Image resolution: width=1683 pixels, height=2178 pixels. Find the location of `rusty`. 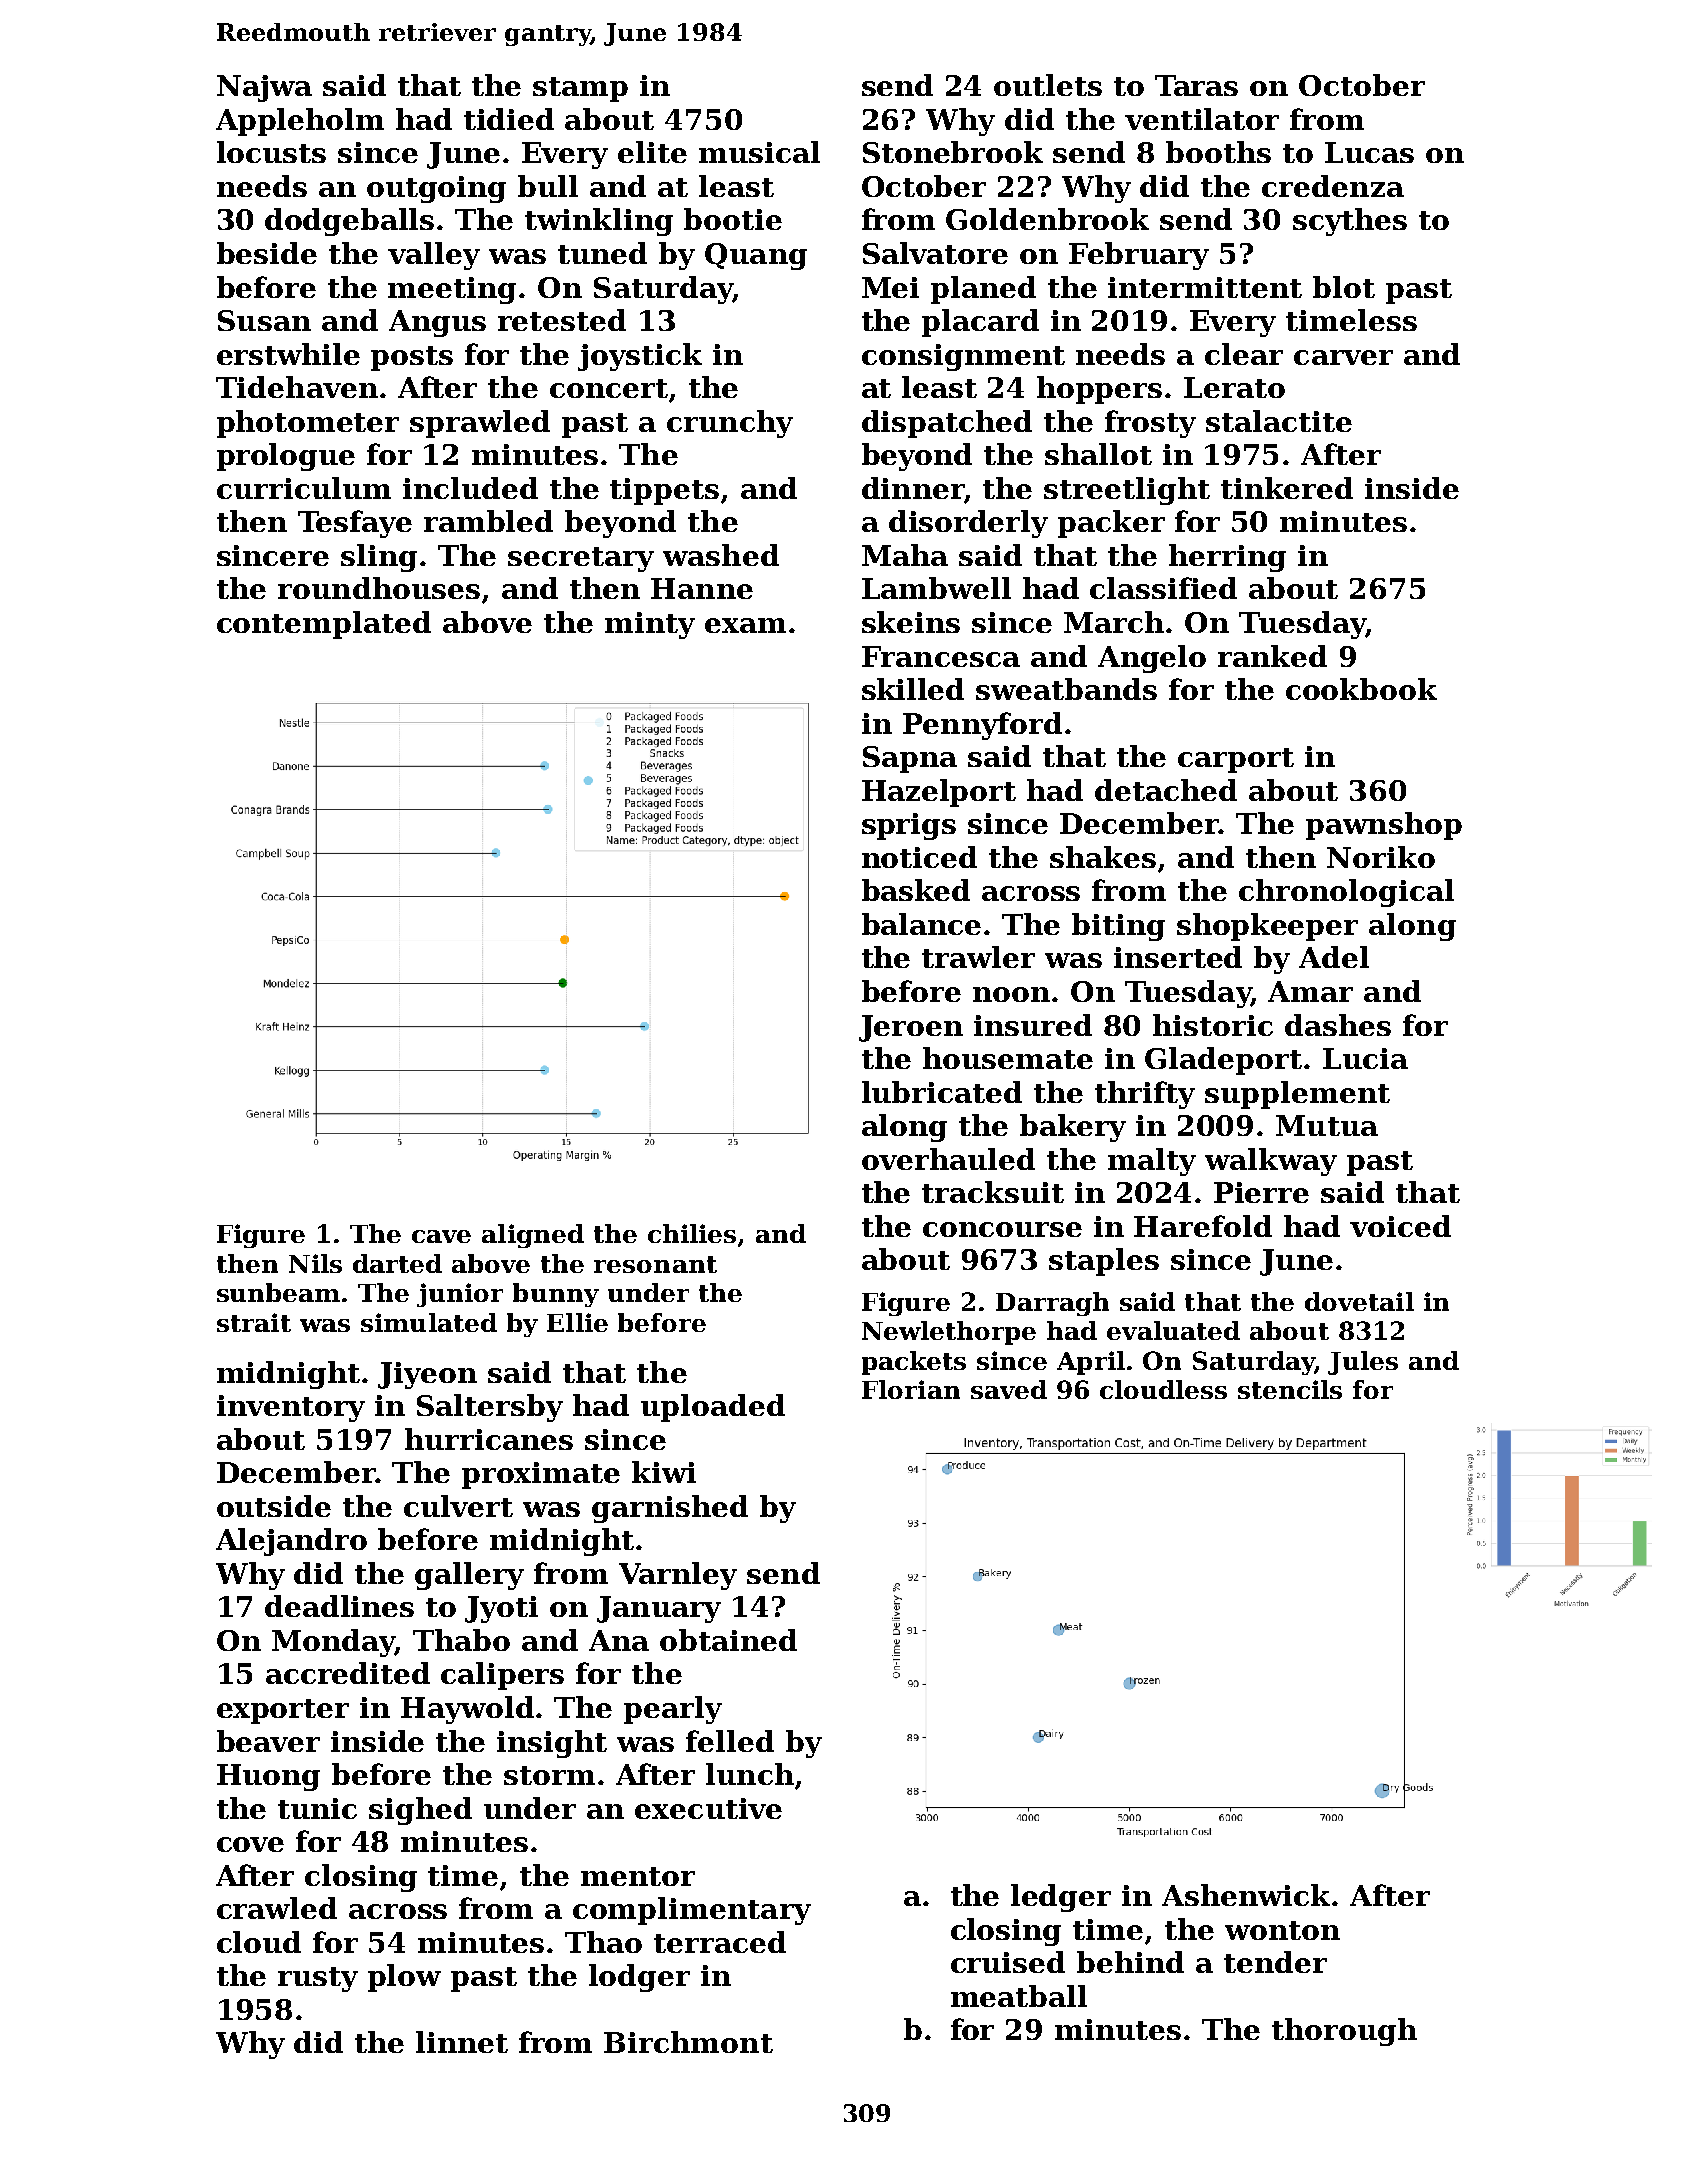

rusty is located at coordinates (318, 1979).
